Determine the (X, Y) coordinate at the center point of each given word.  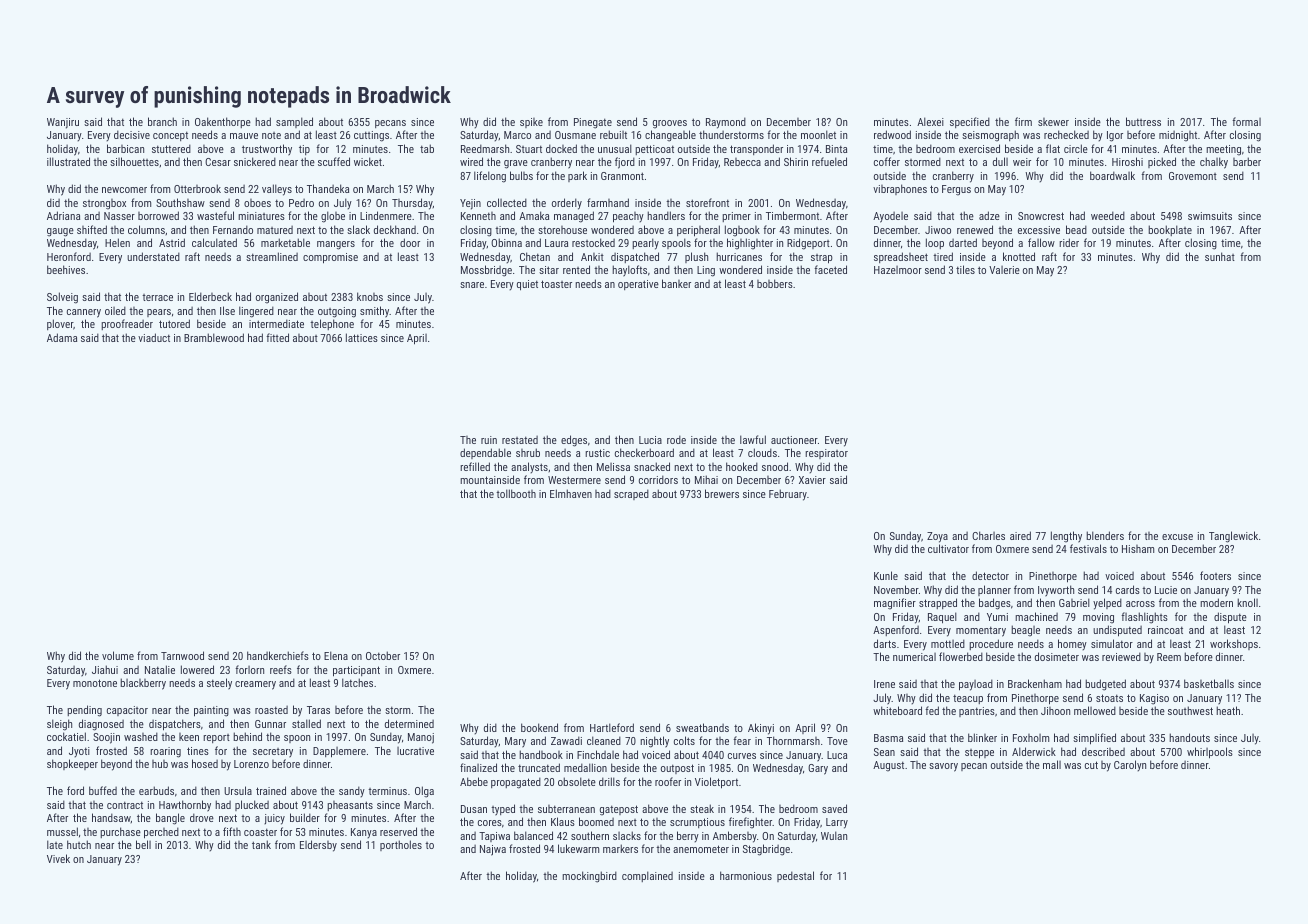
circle (1076, 148)
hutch (79, 844)
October (383, 655)
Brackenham (1035, 683)
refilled (475, 466)
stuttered (171, 148)
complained (647, 876)
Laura (556, 243)
